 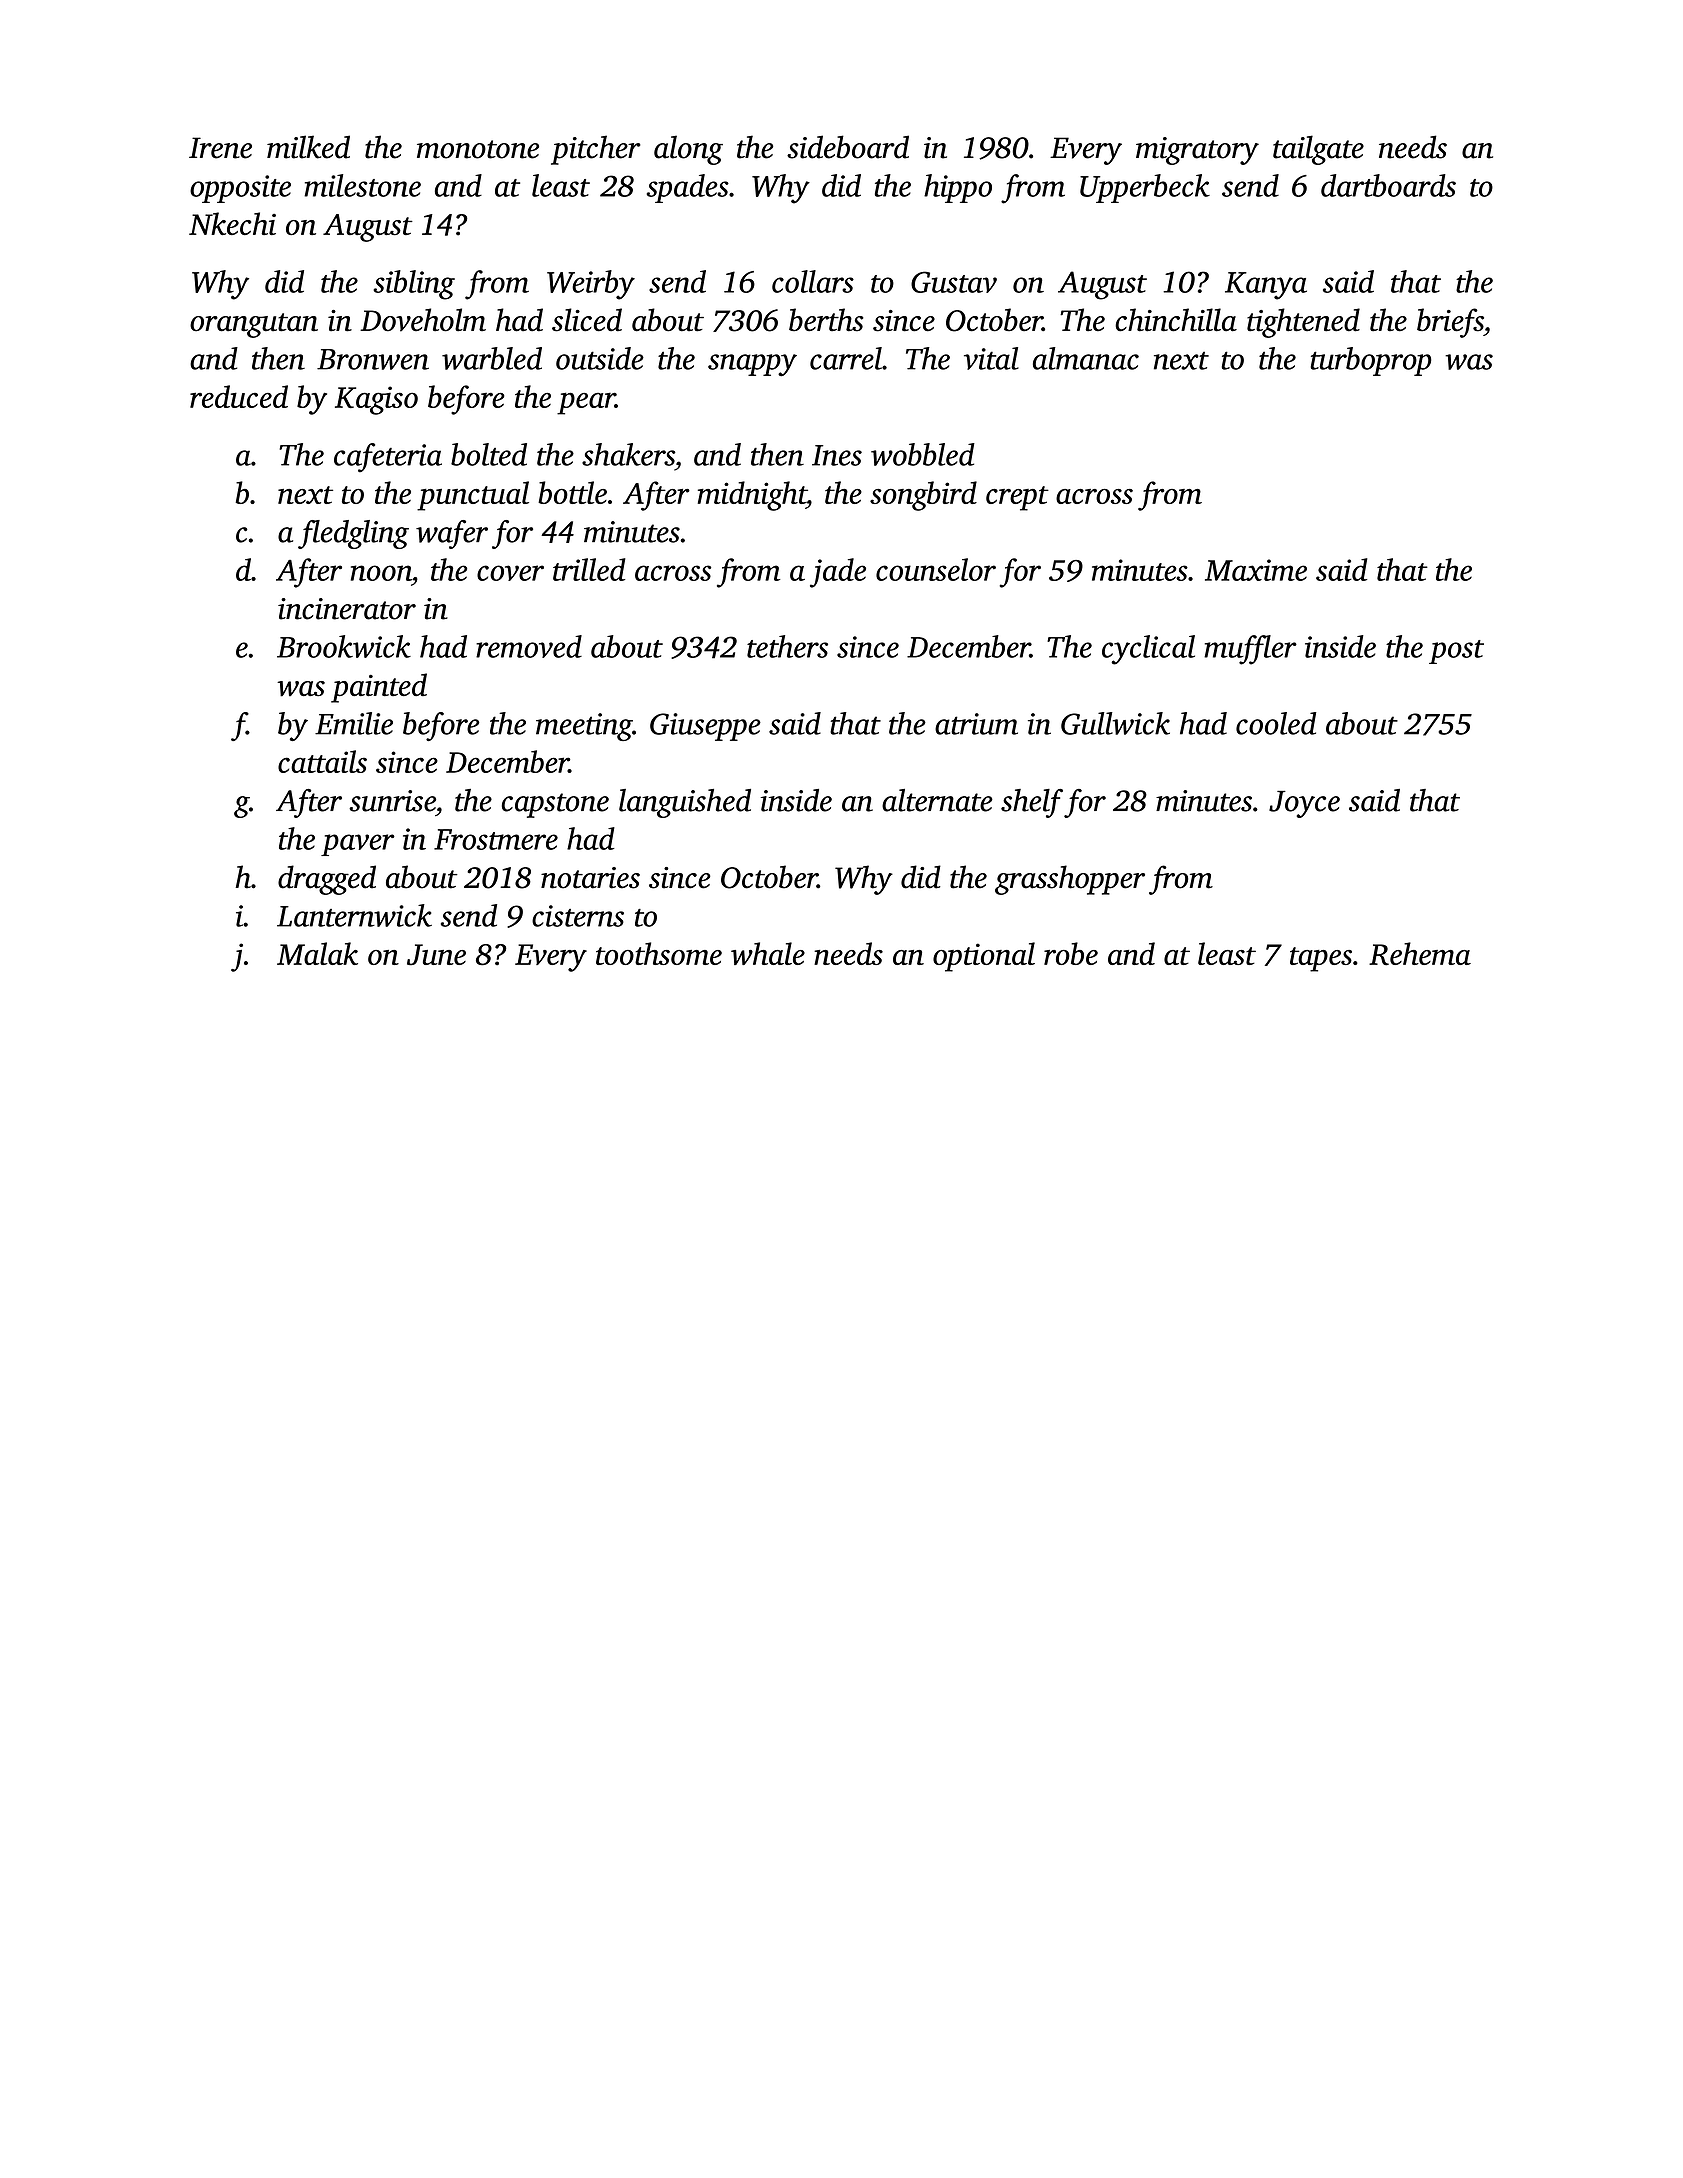 What do you see at coordinates (688, 188) in the screenshot?
I see `spades` at bounding box center [688, 188].
